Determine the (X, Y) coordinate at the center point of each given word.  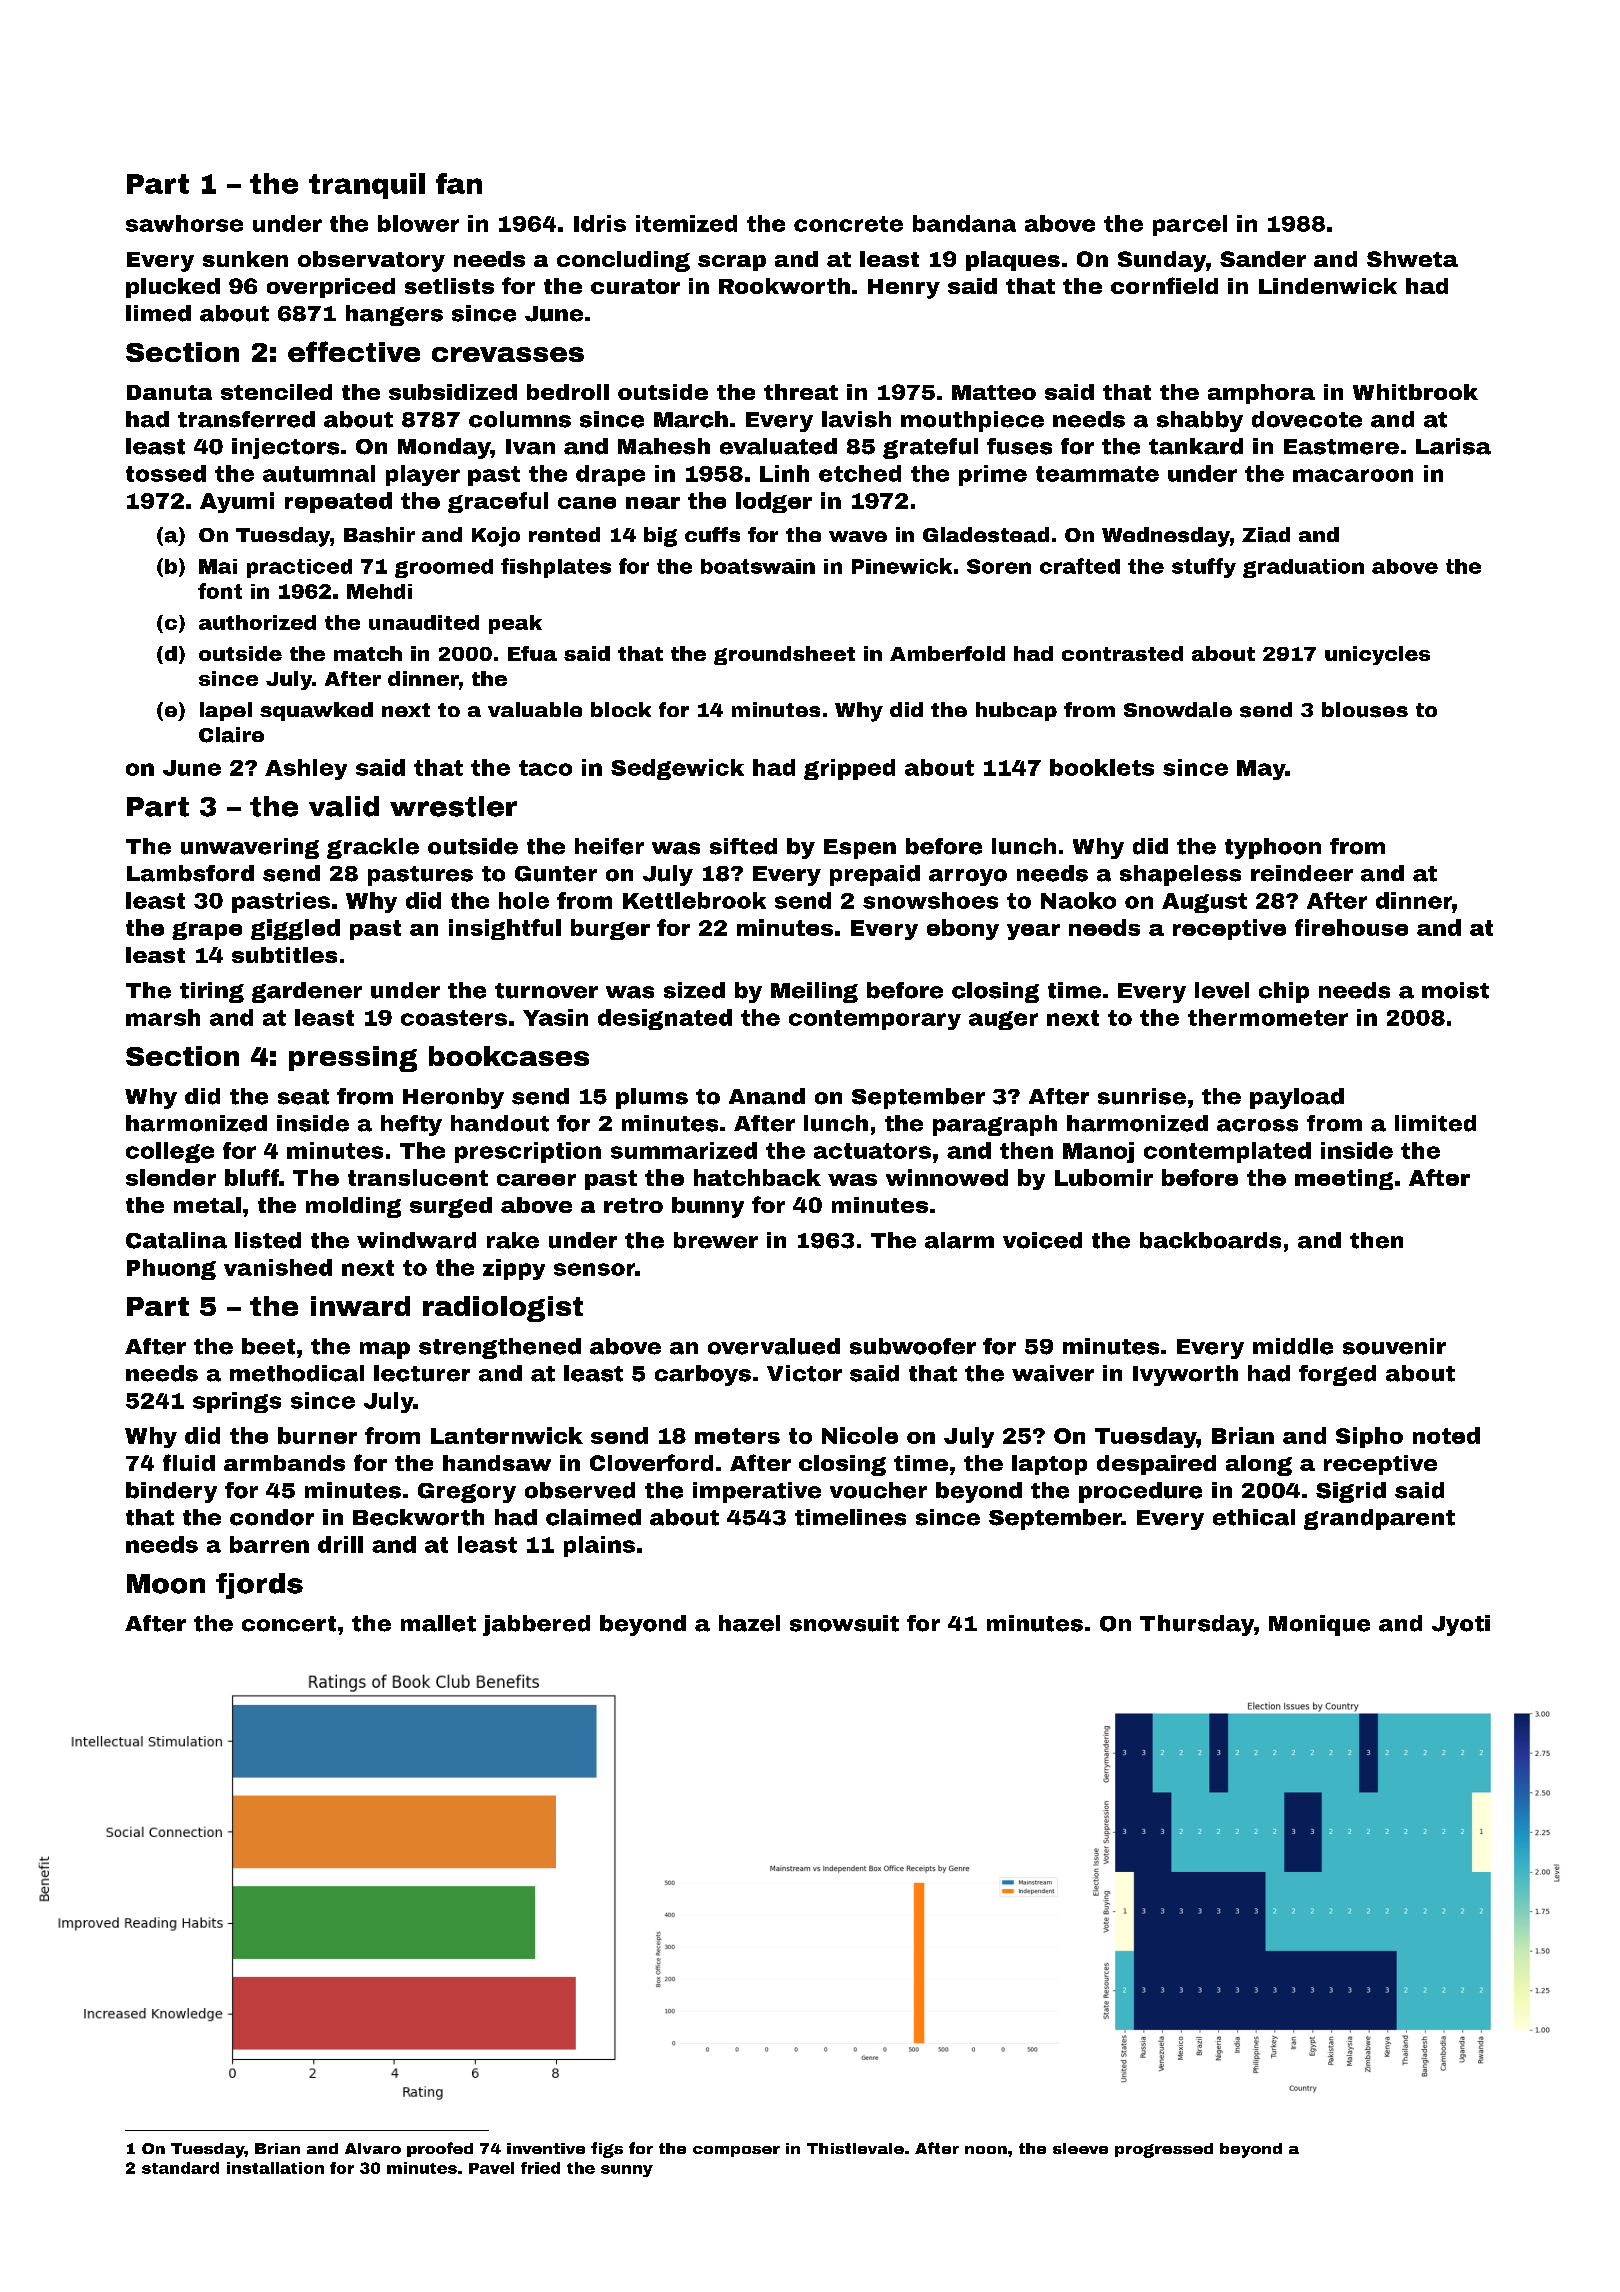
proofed (440, 2149)
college (170, 1152)
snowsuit (844, 1623)
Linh (784, 473)
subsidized (453, 392)
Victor (804, 1373)
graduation (1303, 568)
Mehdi (379, 591)
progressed (1164, 2150)
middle (1293, 1346)
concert (289, 1624)
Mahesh (664, 446)
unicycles (1377, 655)
